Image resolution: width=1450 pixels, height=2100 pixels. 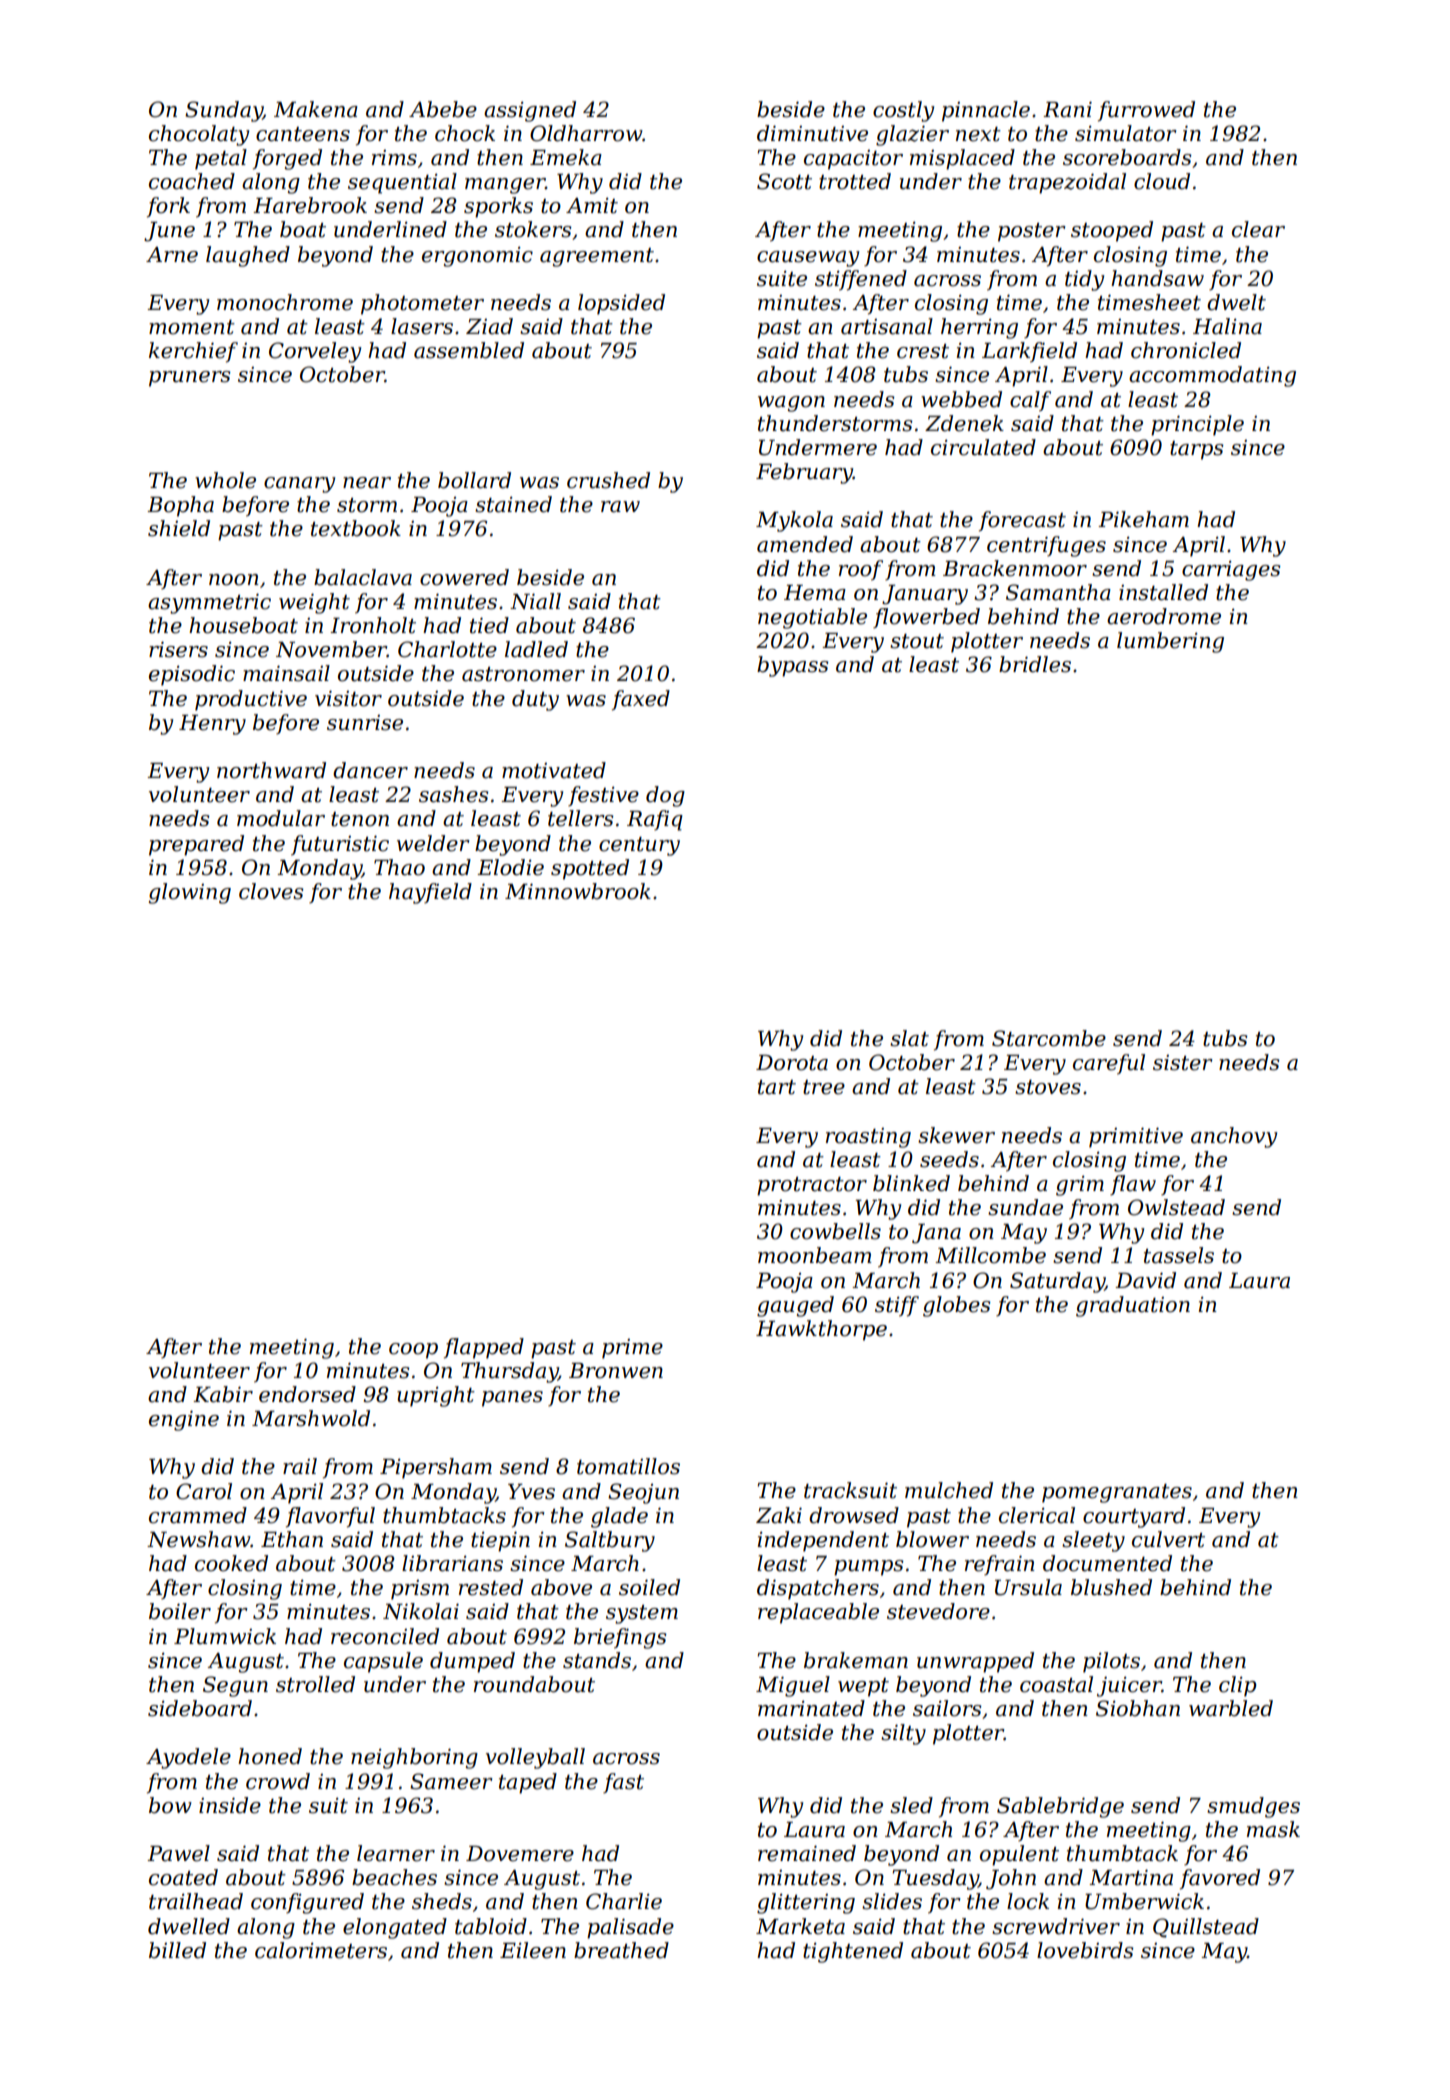 I want to click on whole, so click(x=225, y=480).
